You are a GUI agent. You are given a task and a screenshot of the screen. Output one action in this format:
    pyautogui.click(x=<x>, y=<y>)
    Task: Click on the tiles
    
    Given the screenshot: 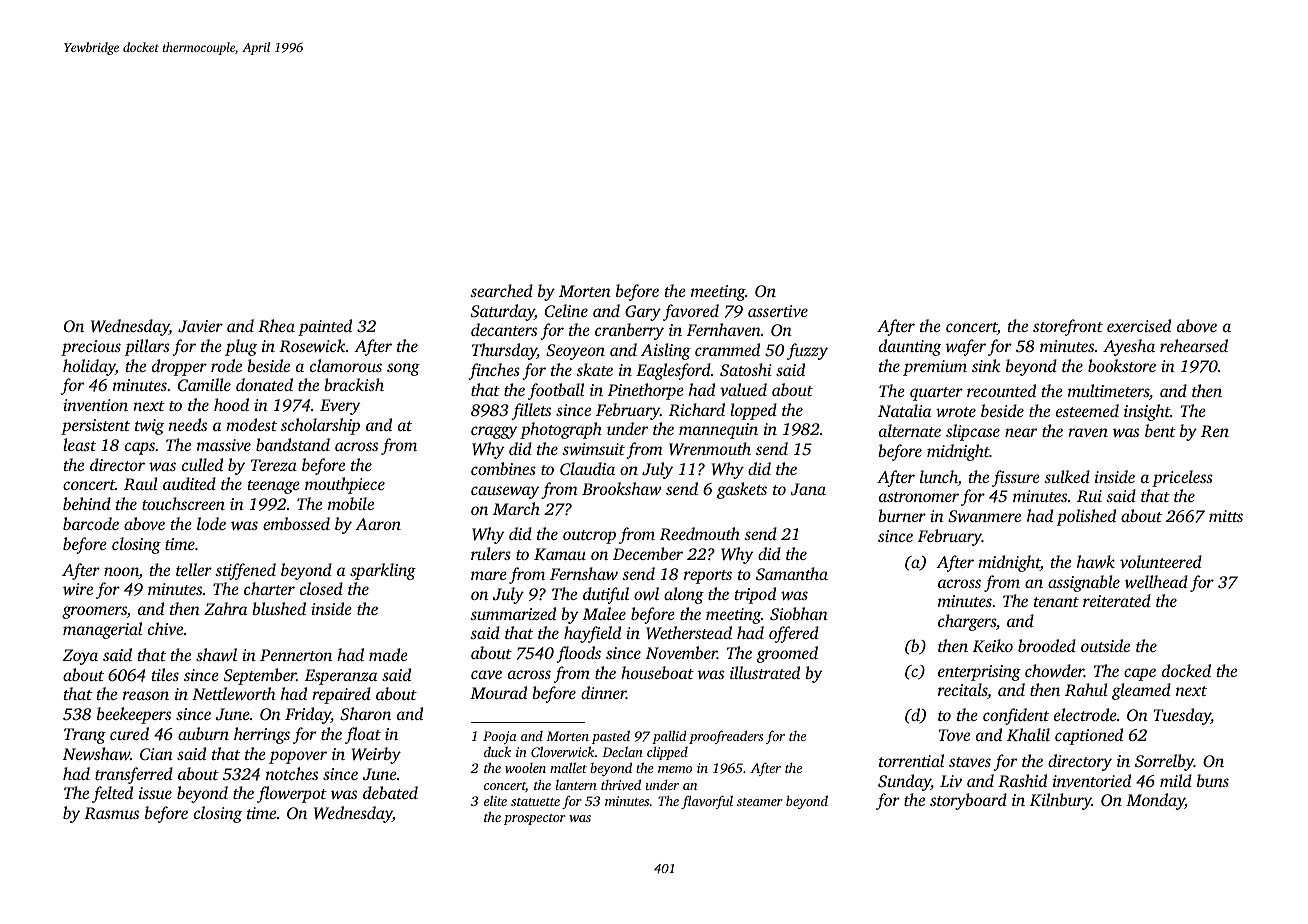 What is the action you would take?
    pyautogui.click(x=165, y=674)
